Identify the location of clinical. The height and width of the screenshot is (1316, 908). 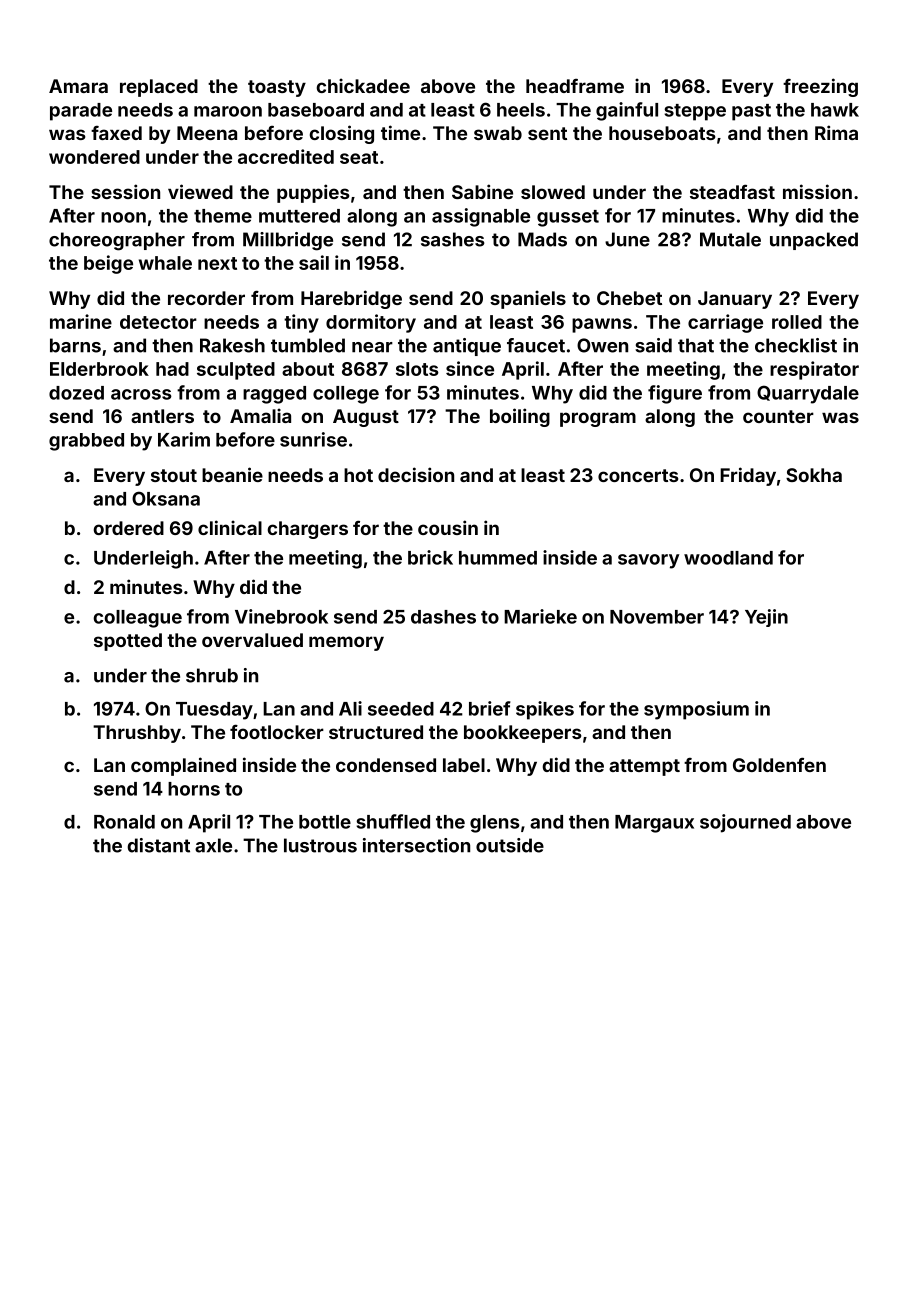
(230, 527).
